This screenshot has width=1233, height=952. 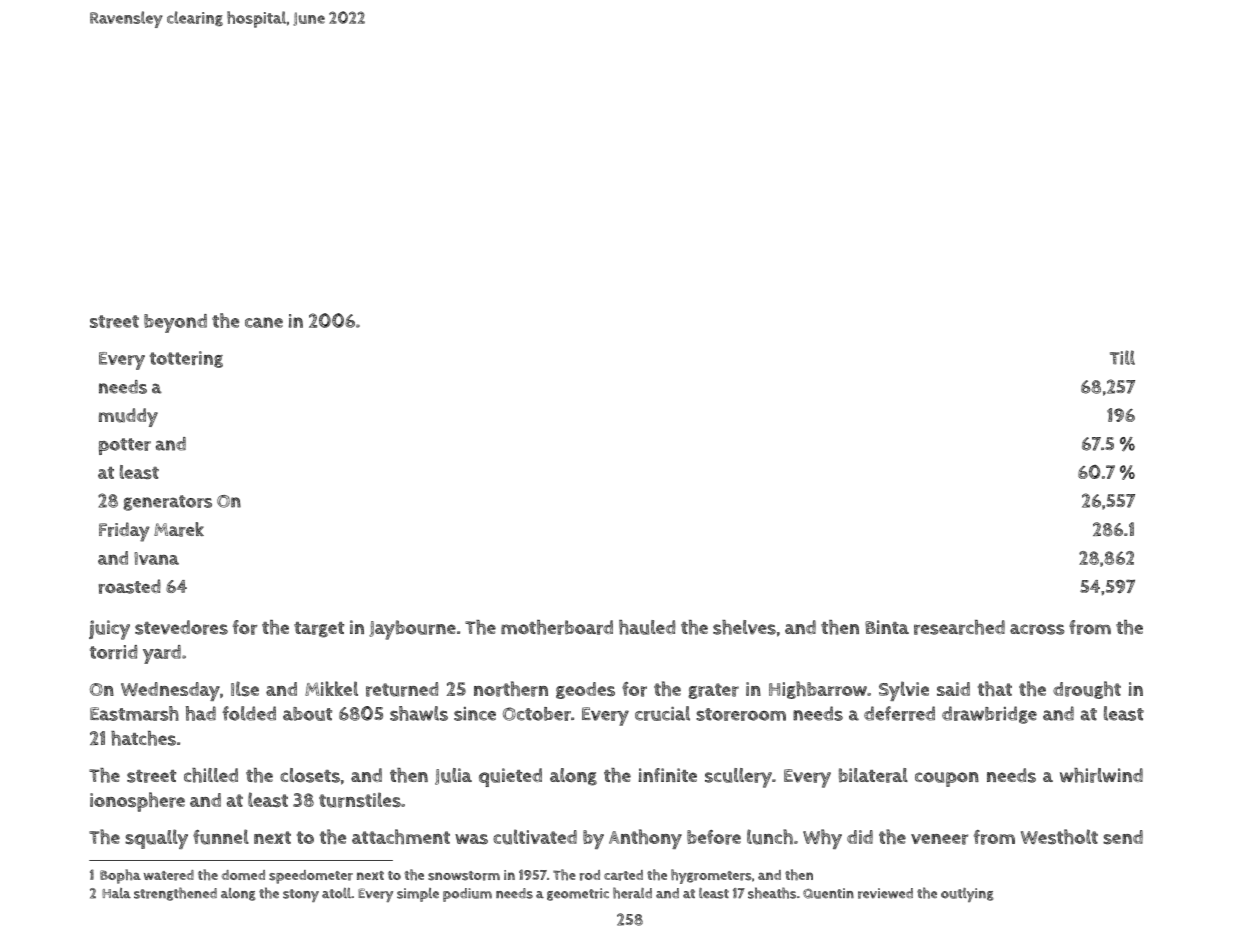 I want to click on northern, so click(x=511, y=689).
